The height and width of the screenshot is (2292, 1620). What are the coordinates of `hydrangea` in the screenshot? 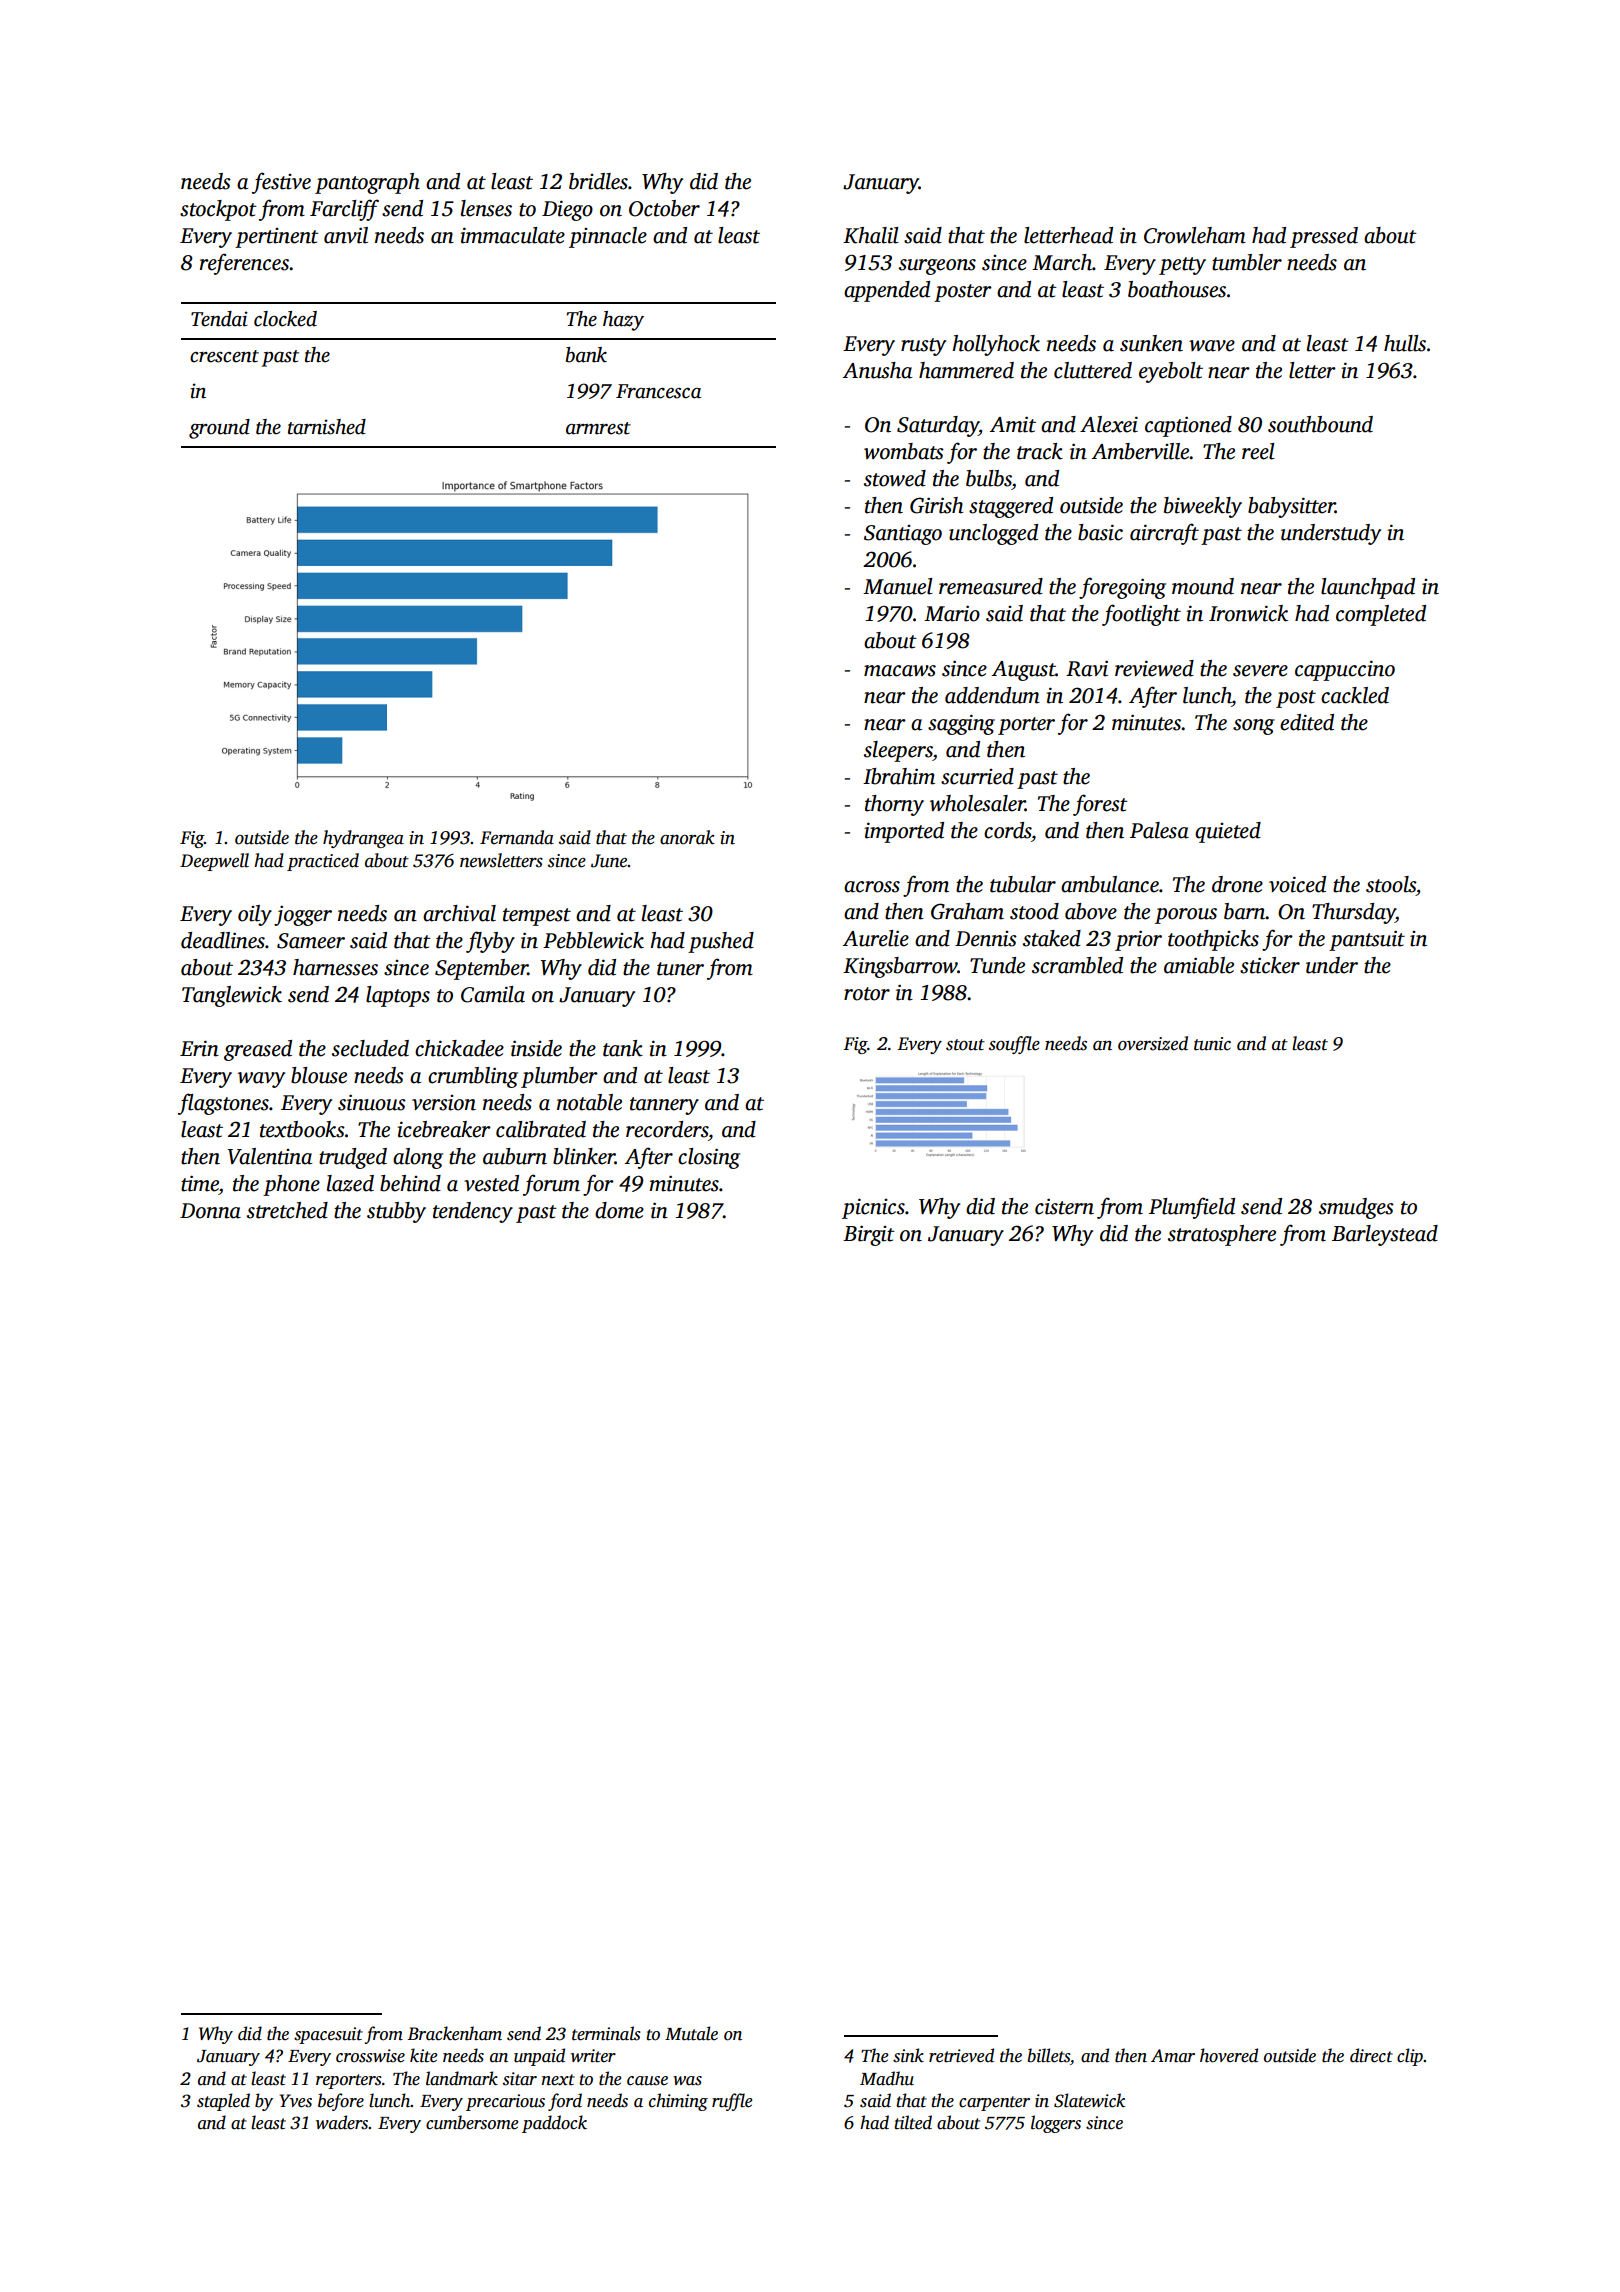 It's located at (363, 839).
